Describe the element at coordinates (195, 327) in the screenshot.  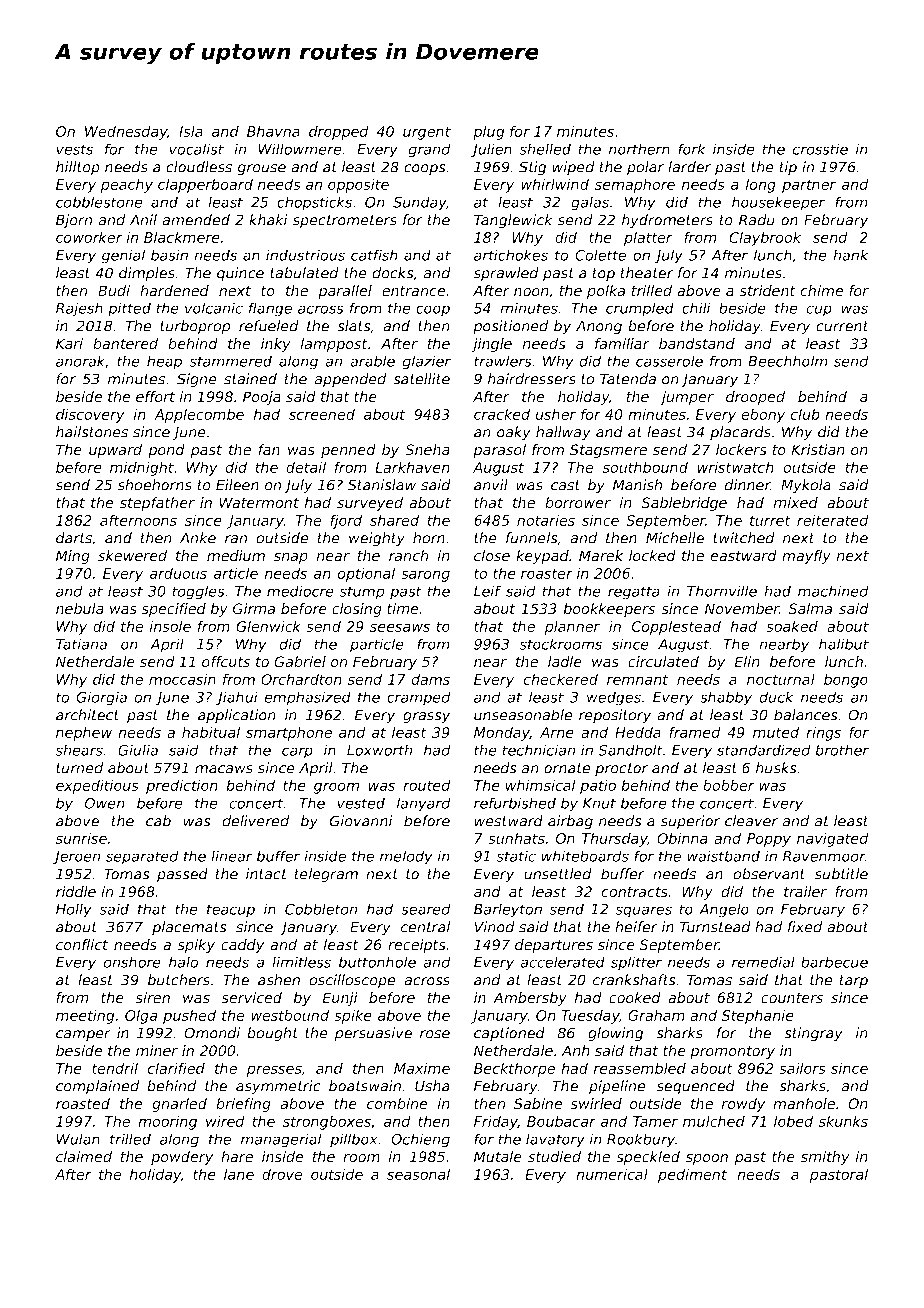
I see `turboprop` at that location.
